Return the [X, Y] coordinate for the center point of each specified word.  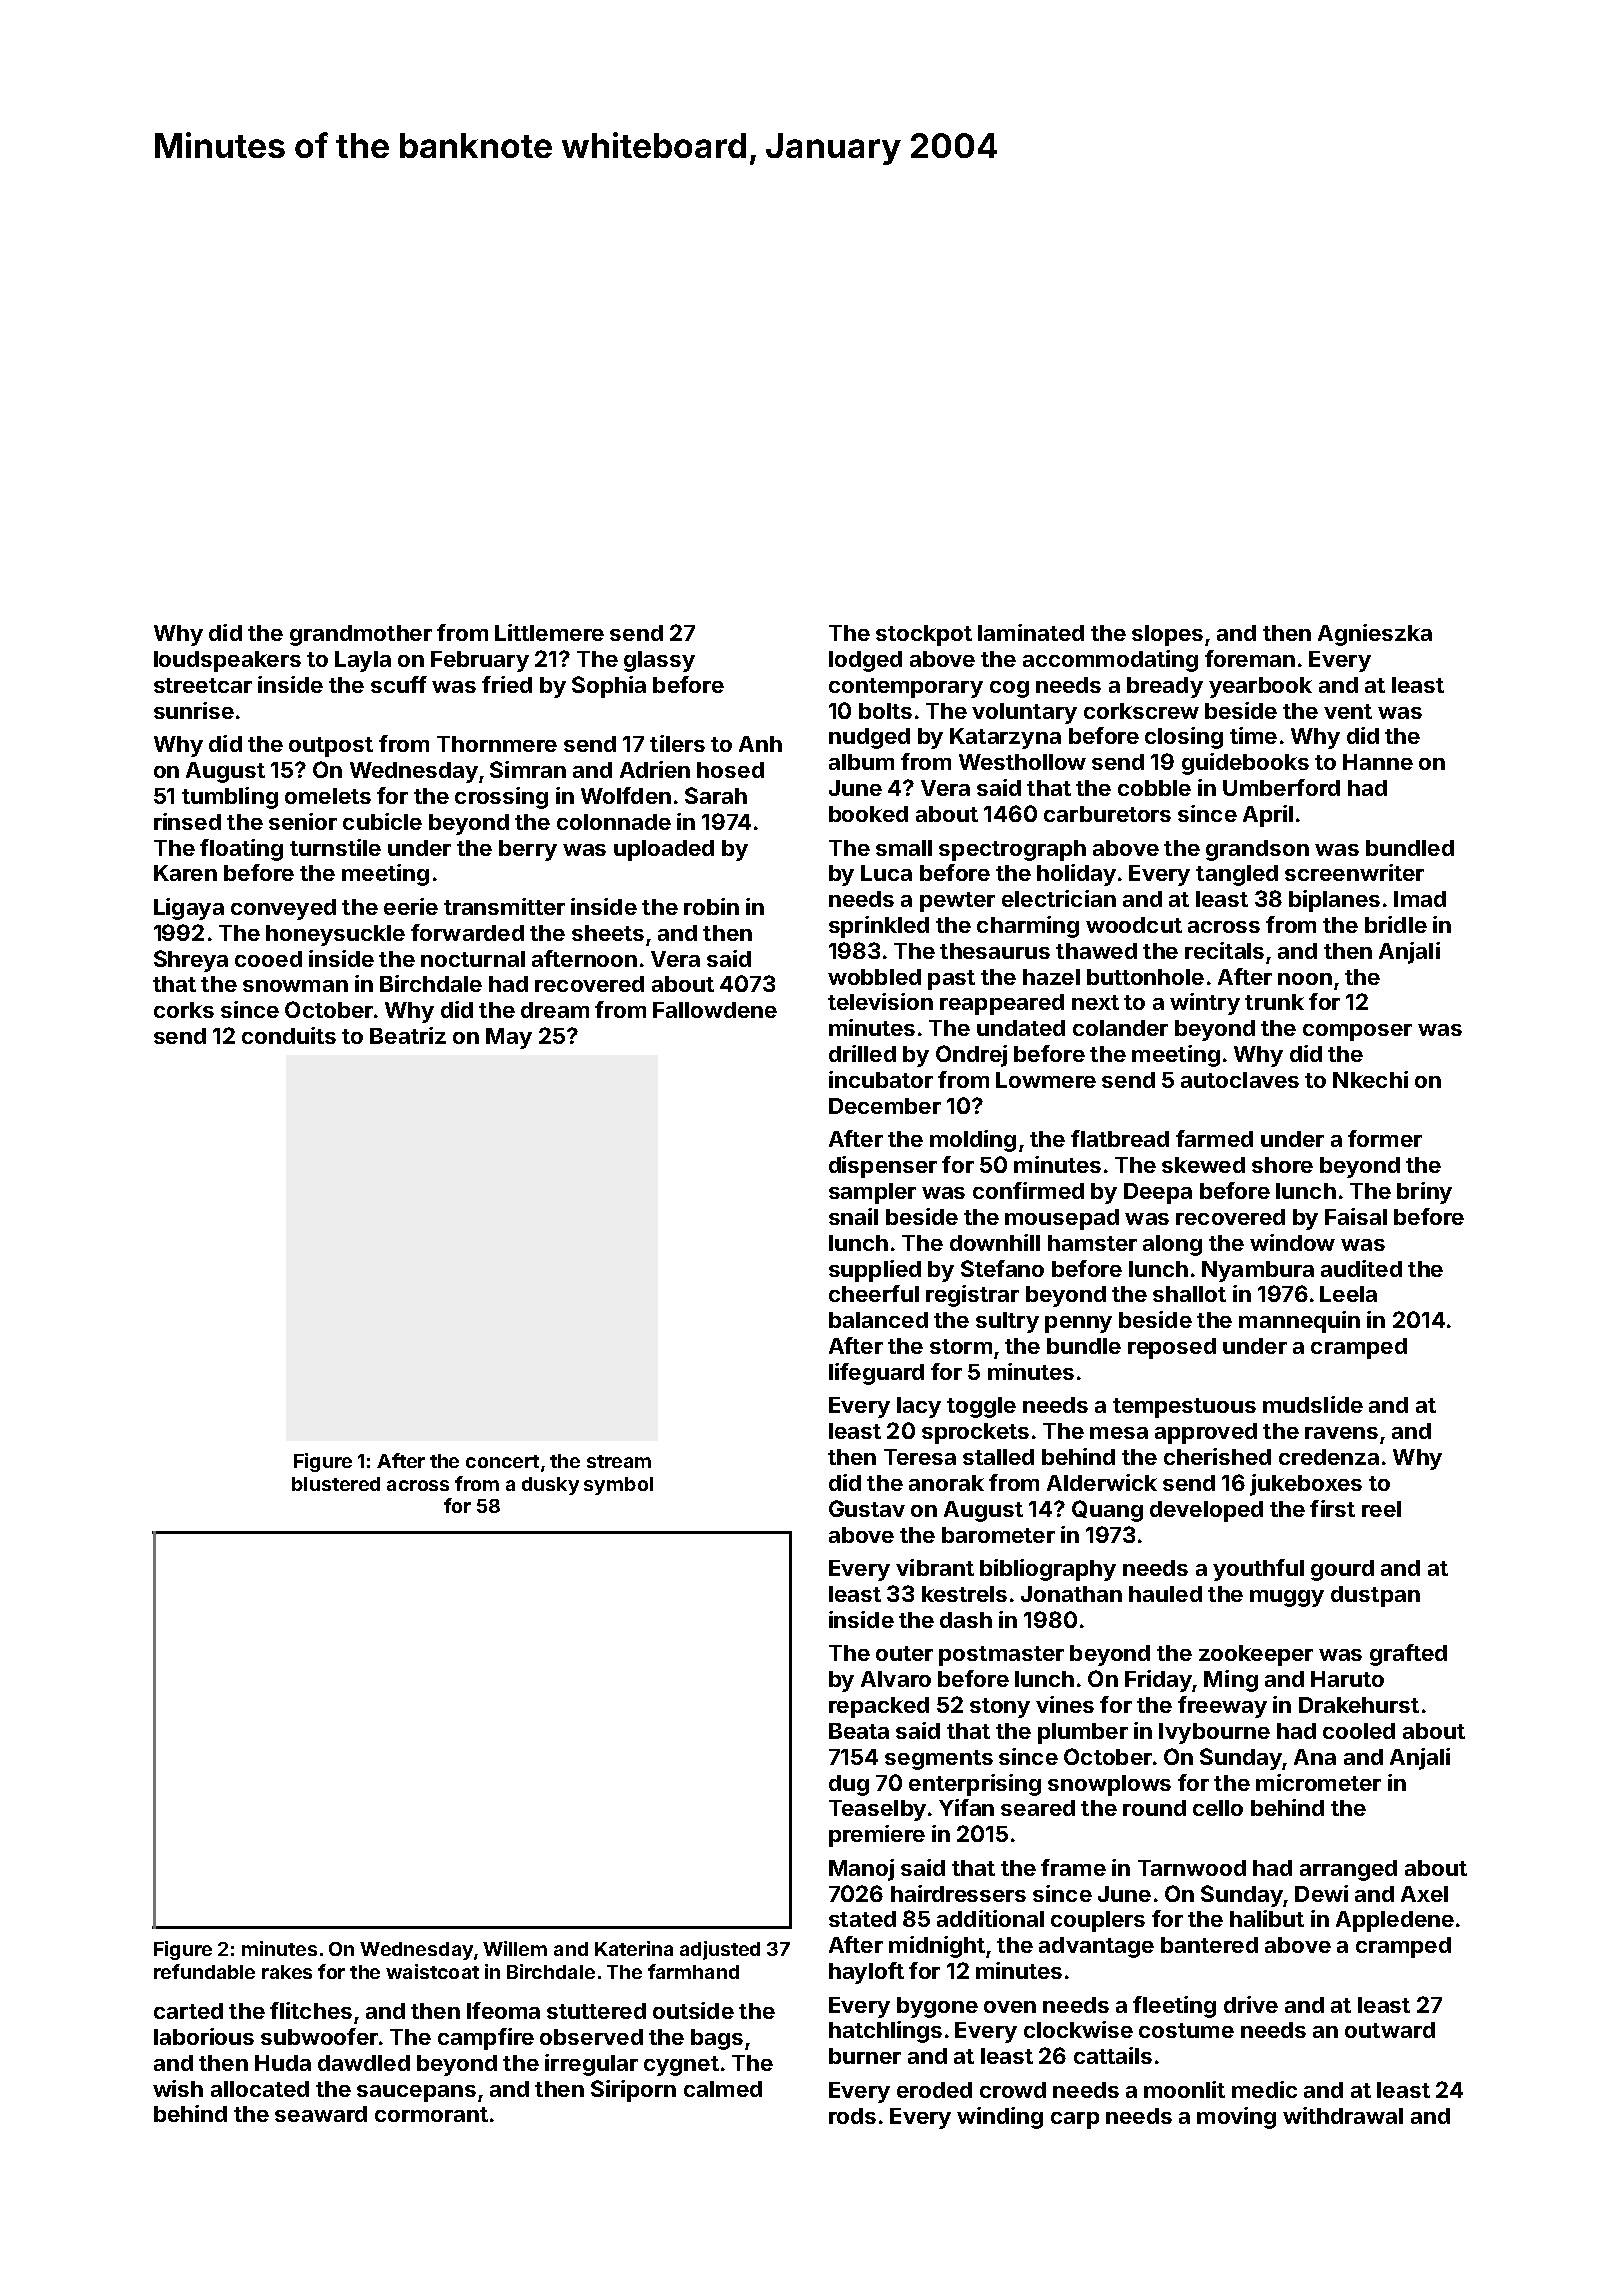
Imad [1420, 899]
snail [853, 1216]
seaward [321, 2114]
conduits [289, 1035]
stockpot [924, 635]
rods [852, 2116]
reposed [1172, 1348]
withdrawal [1343, 2115]
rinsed [187, 821]
